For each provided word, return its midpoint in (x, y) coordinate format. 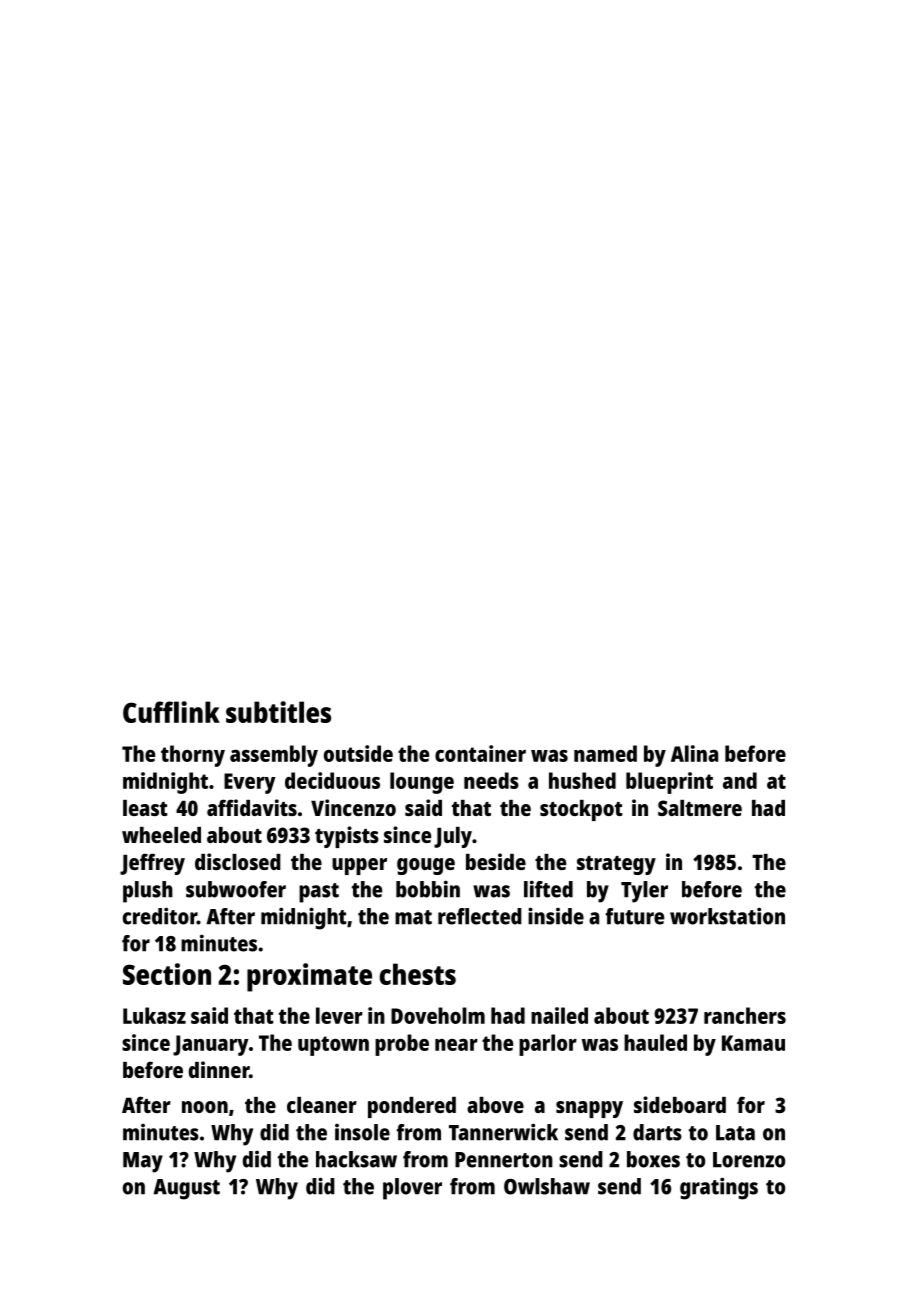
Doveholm (438, 1015)
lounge (422, 783)
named (605, 753)
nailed (559, 1015)
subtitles (278, 712)
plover (412, 1189)
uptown (333, 1046)
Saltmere (700, 808)
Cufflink (171, 712)
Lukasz (154, 1015)
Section (167, 974)
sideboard (680, 1104)
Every (250, 783)
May (143, 1162)
